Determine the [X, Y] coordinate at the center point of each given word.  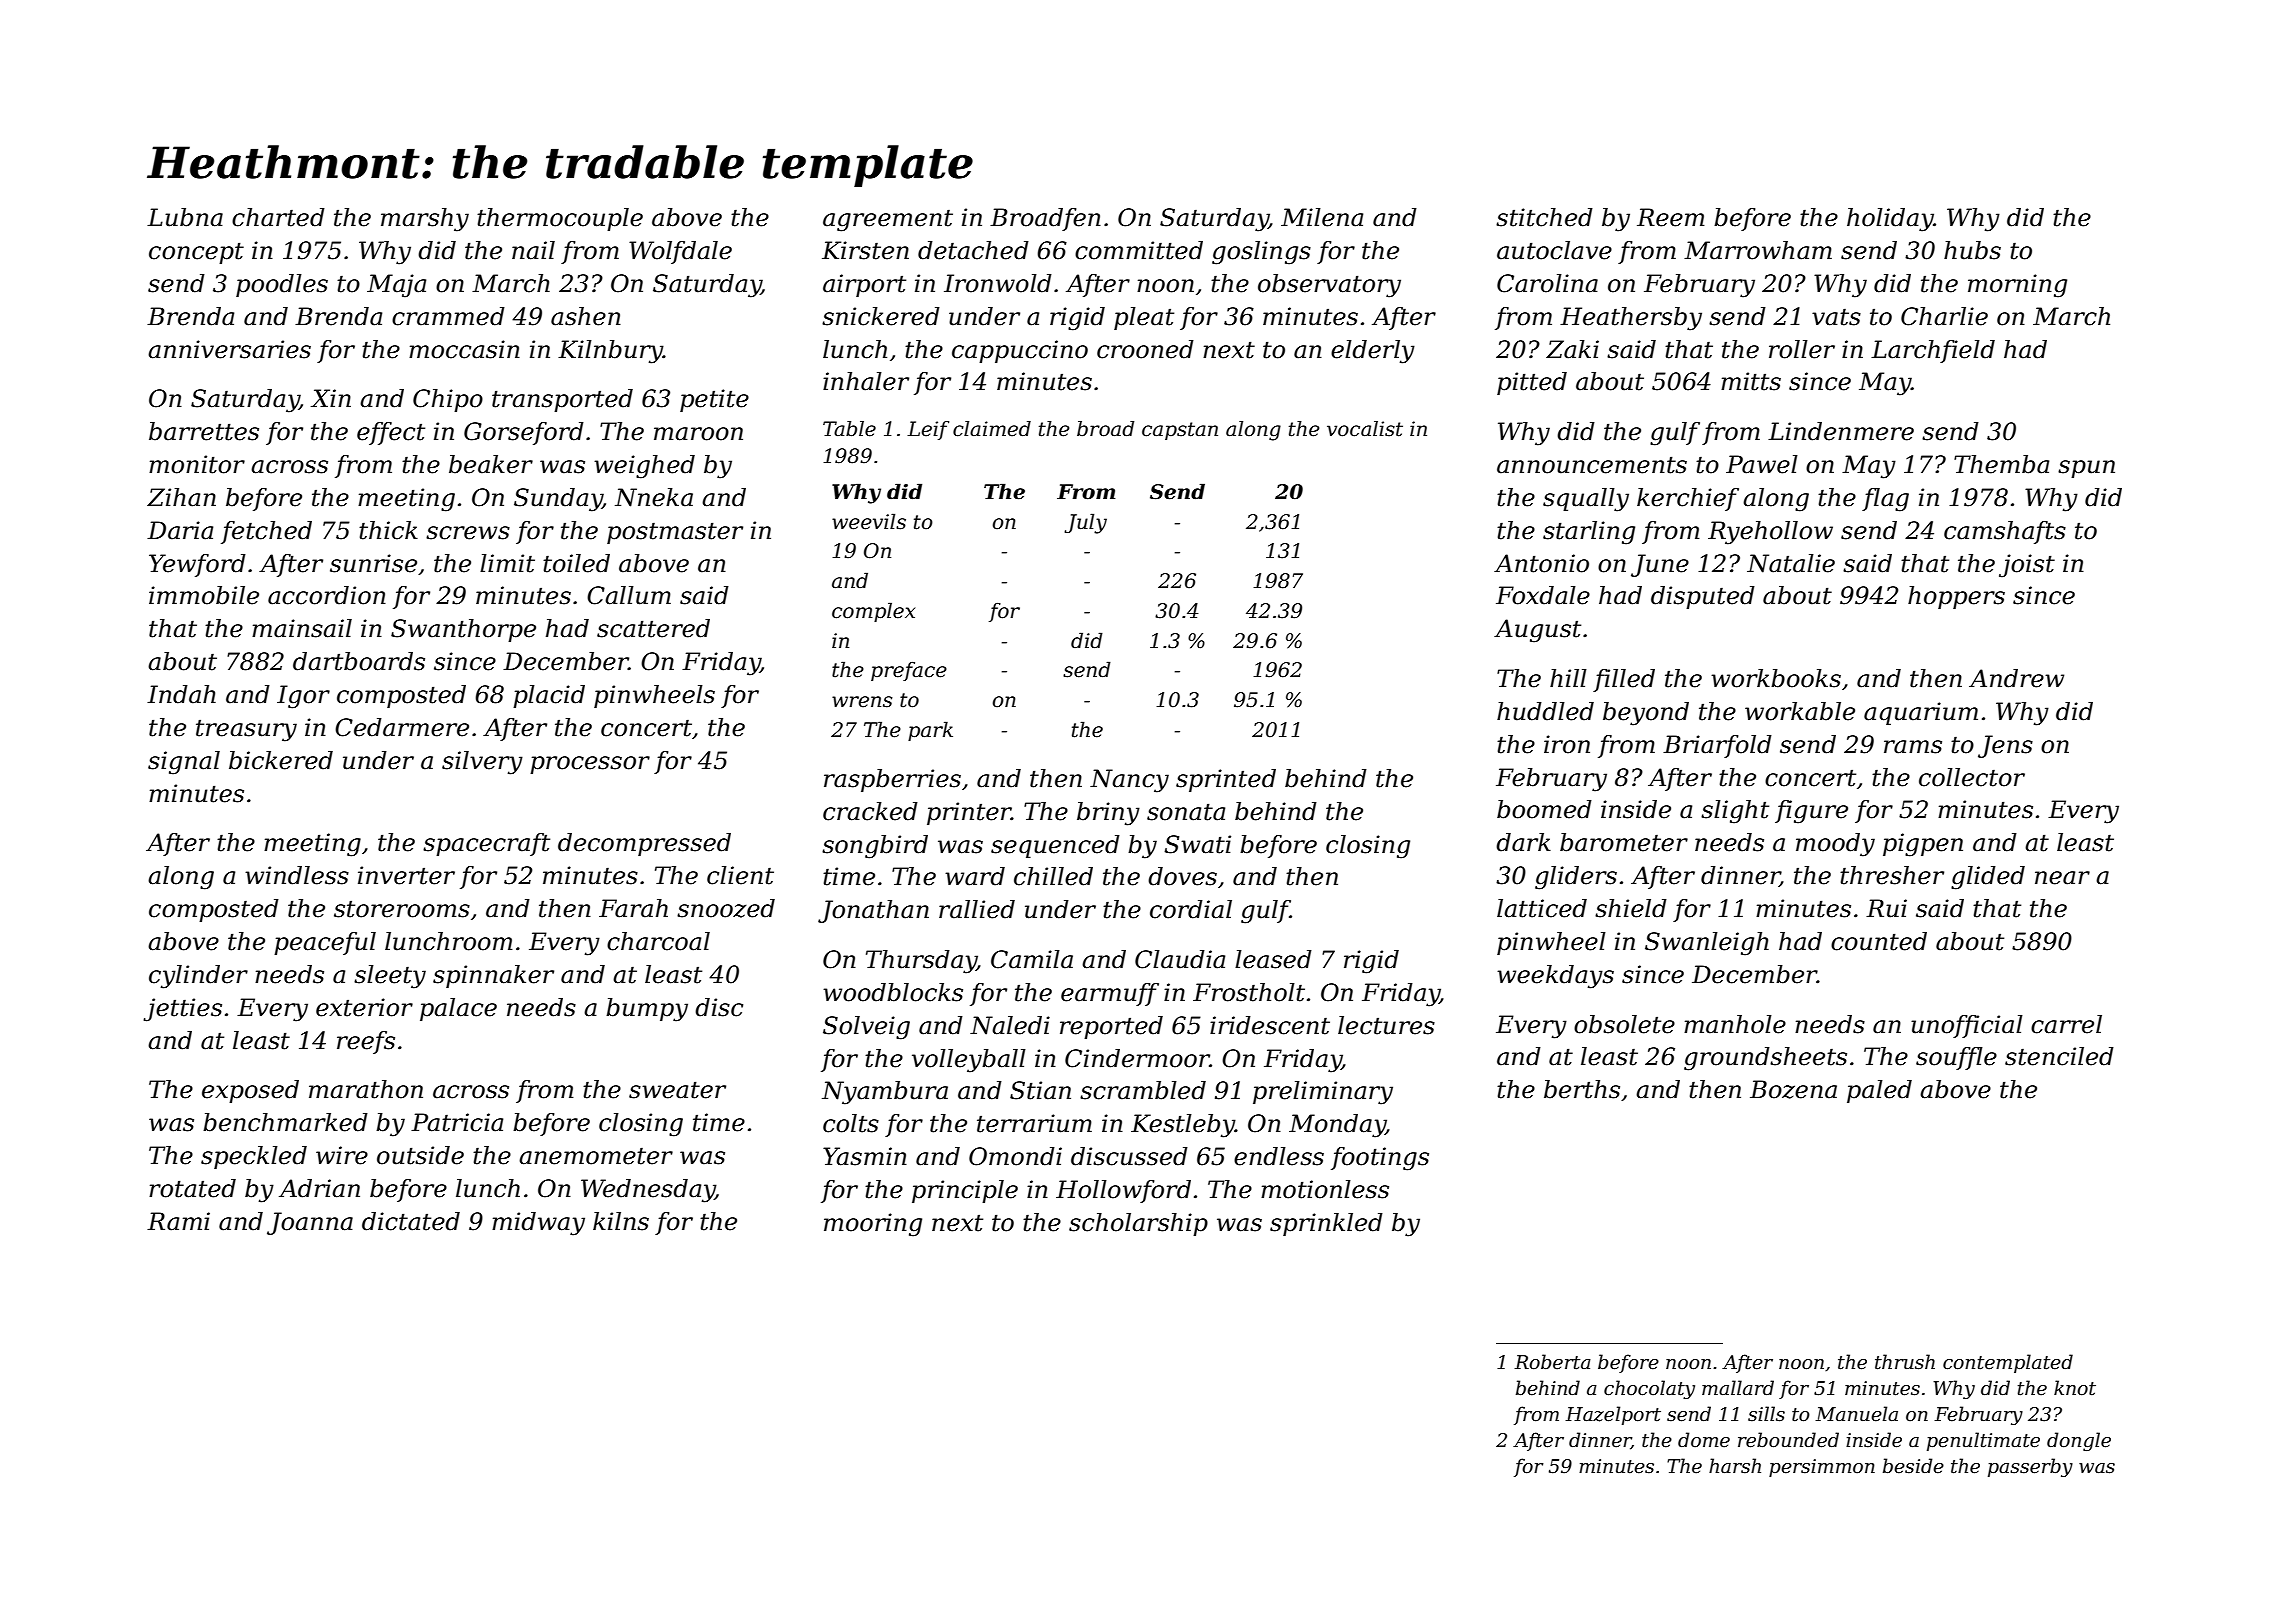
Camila [1032, 959]
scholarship [1138, 1224]
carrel [2066, 1024]
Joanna [310, 1223]
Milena [1322, 217]
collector [1972, 777]
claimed [992, 429]
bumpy [647, 1010]
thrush [1905, 1362]
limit [507, 563]
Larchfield [1933, 351]
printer [969, 813]
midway [538, 1224]
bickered [281, 760]
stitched [1544, 217]
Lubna [185, 217]
